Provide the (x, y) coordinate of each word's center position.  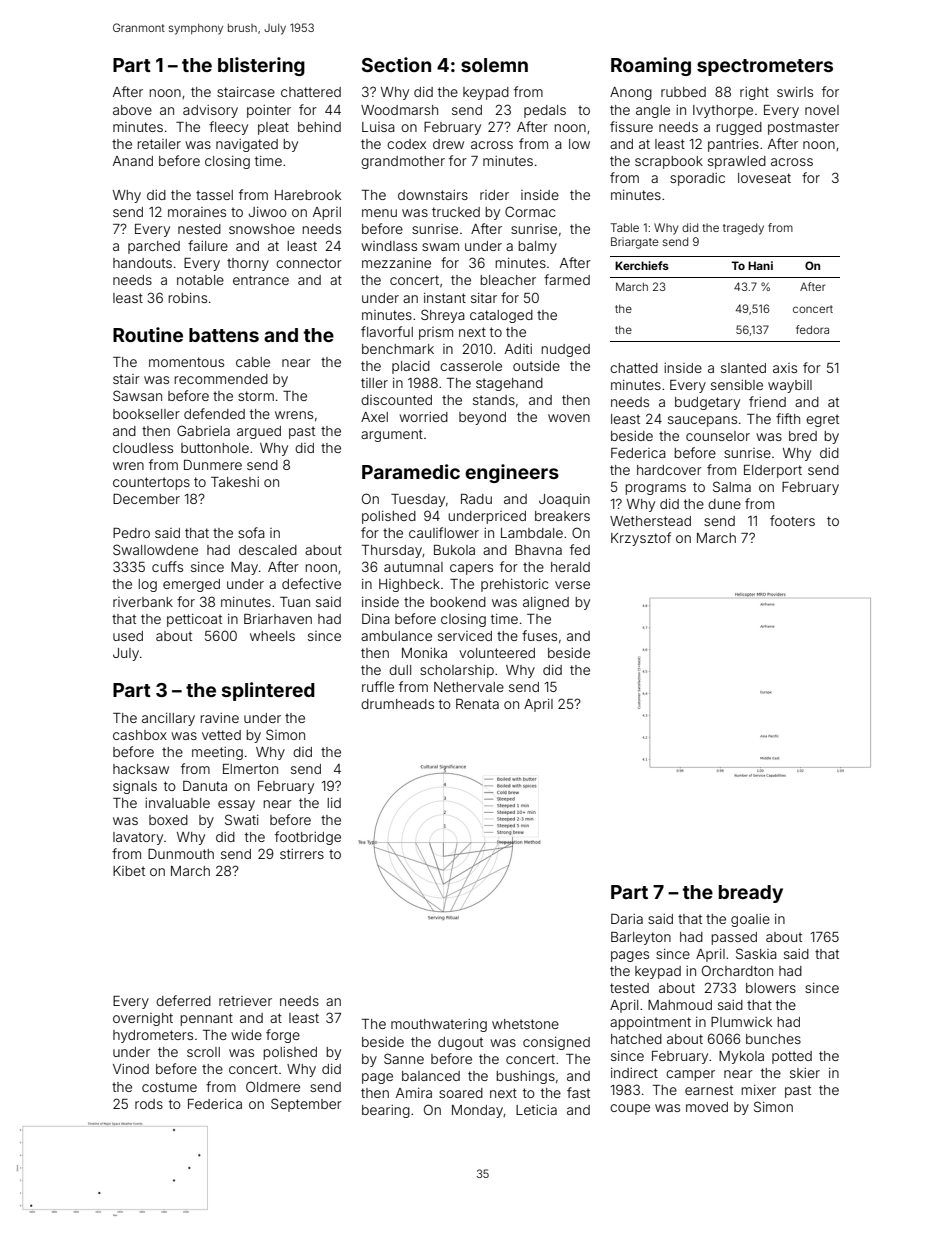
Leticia (536, 1110)
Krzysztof (641, 539)
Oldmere (273, 1086)
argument (392, 435)
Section (396, 64)
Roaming (651, 66)
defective (311, 583)
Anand (133, 161)
